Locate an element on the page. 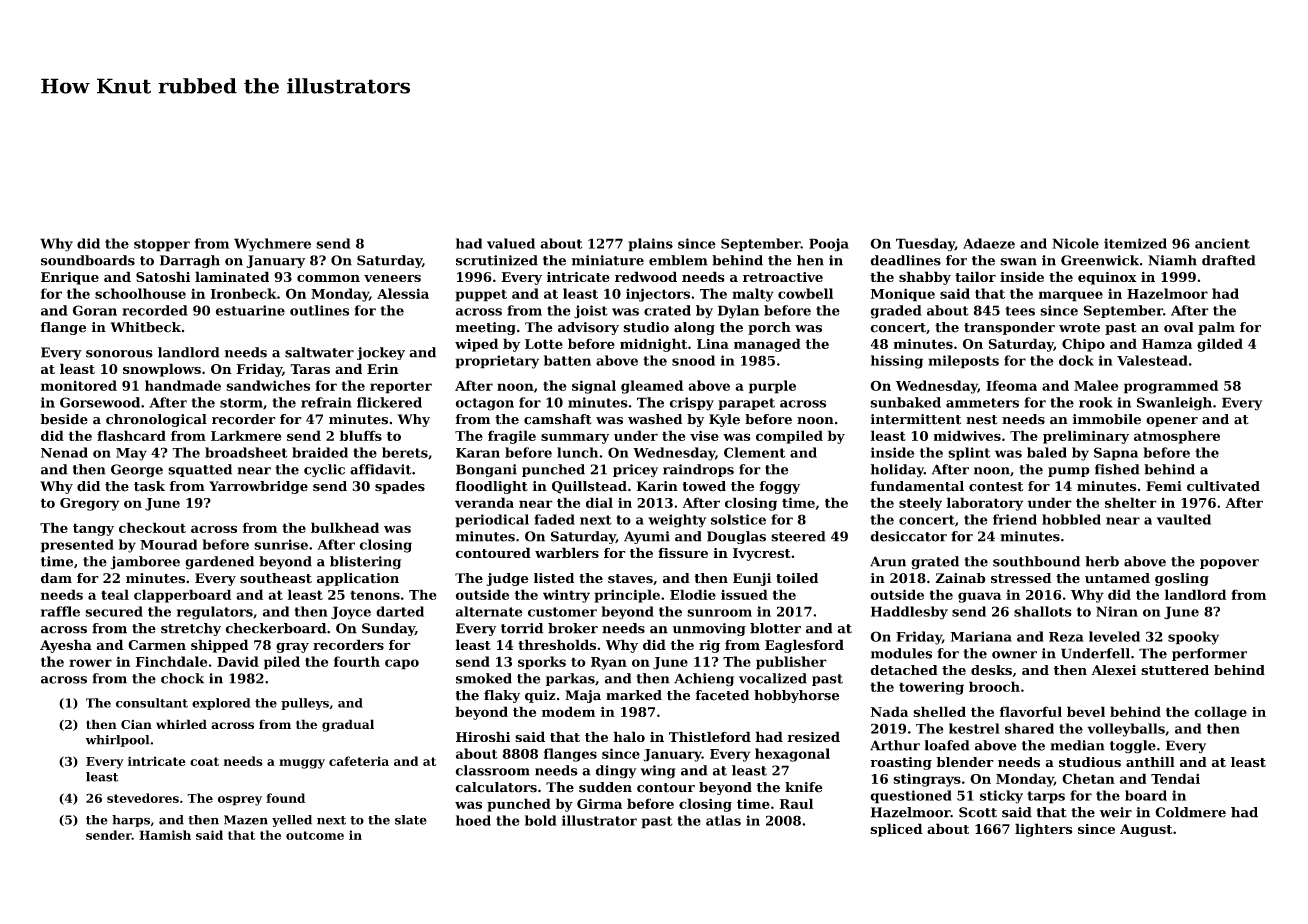 The width and height of the page is (1308, 924). holiday is located at coordinates (897, 471).
